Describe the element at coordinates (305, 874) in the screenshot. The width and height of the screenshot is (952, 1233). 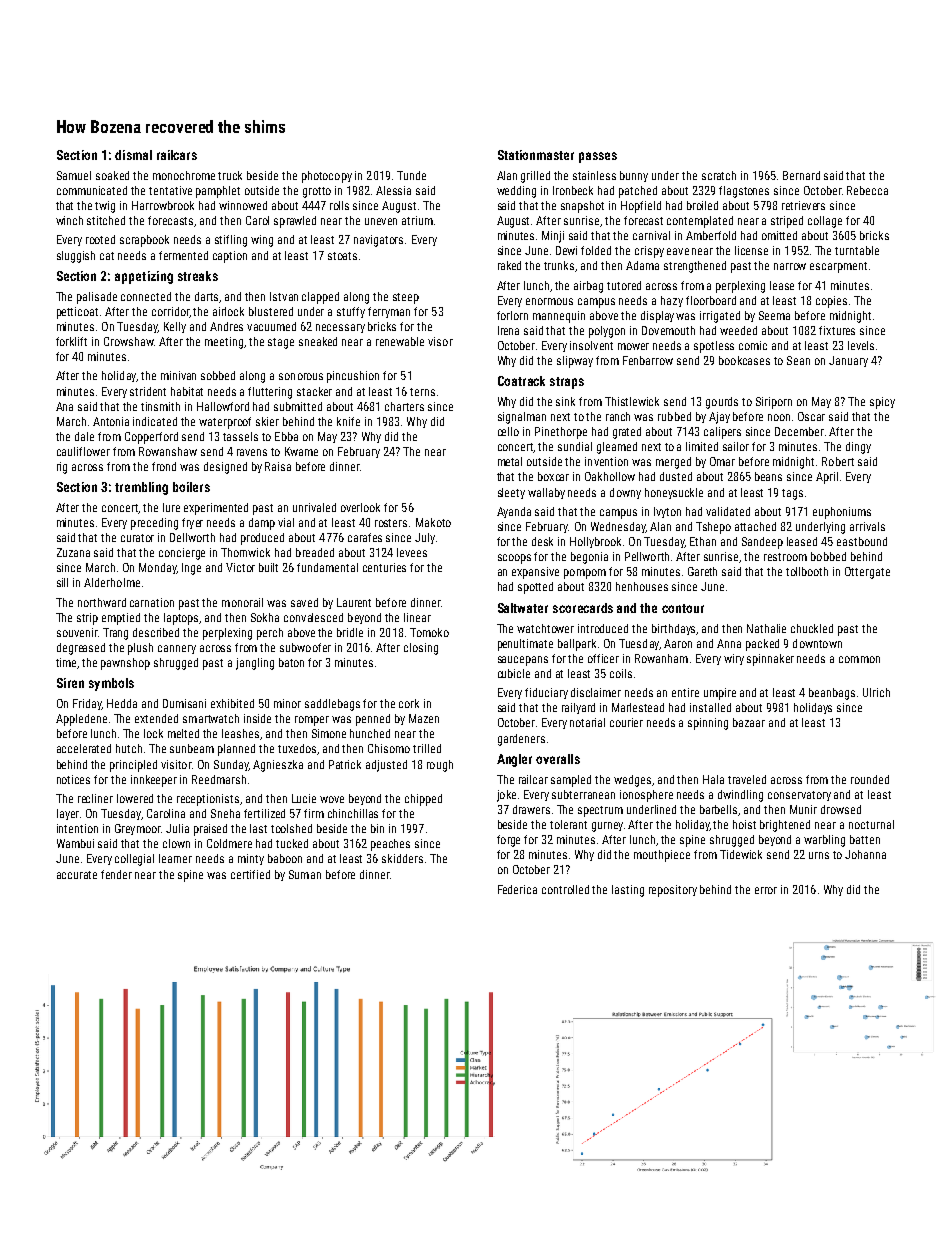
I see `Suman` at that location.
